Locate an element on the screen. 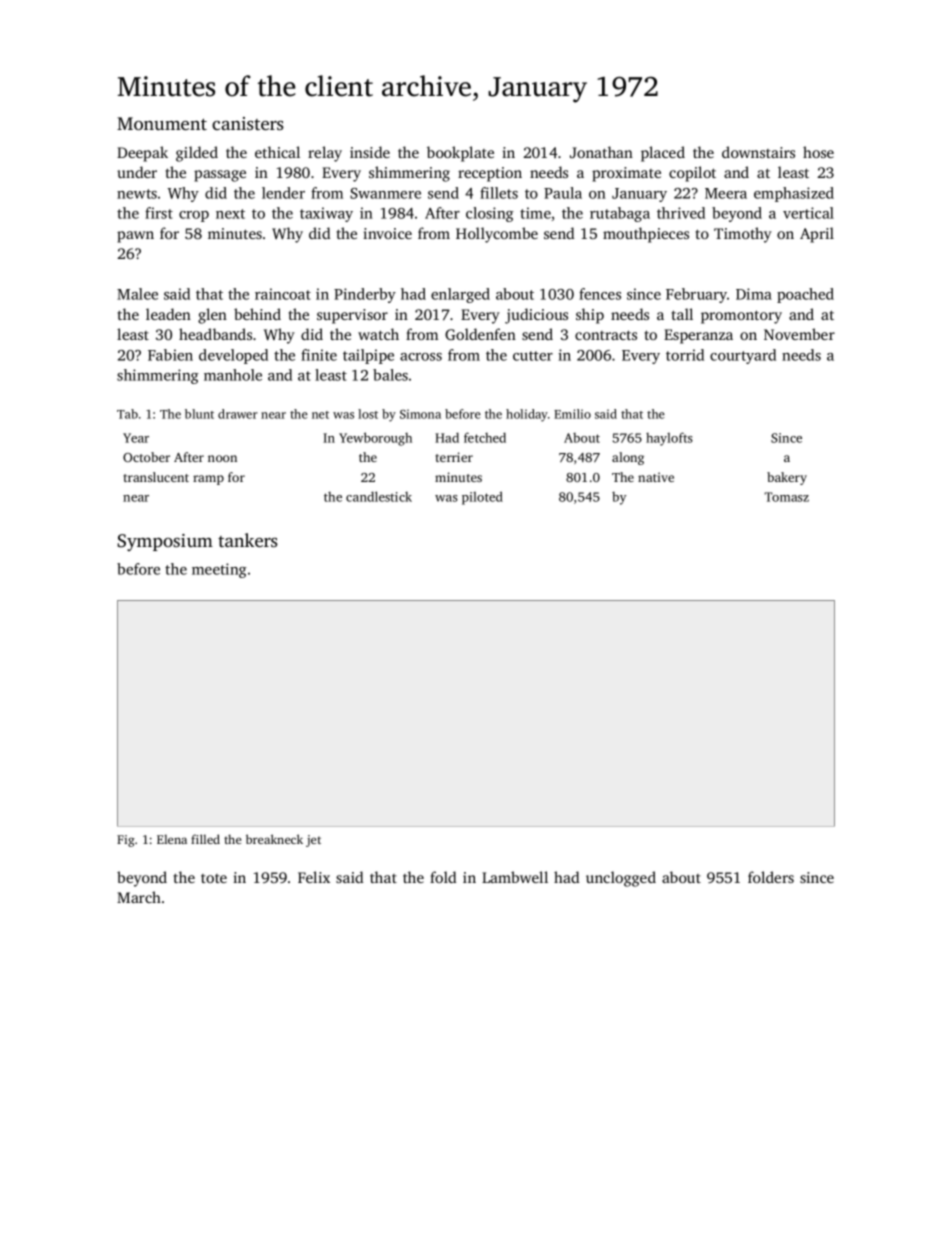 The image size is (952, 1233). March is located at coordinates (139, 897).
